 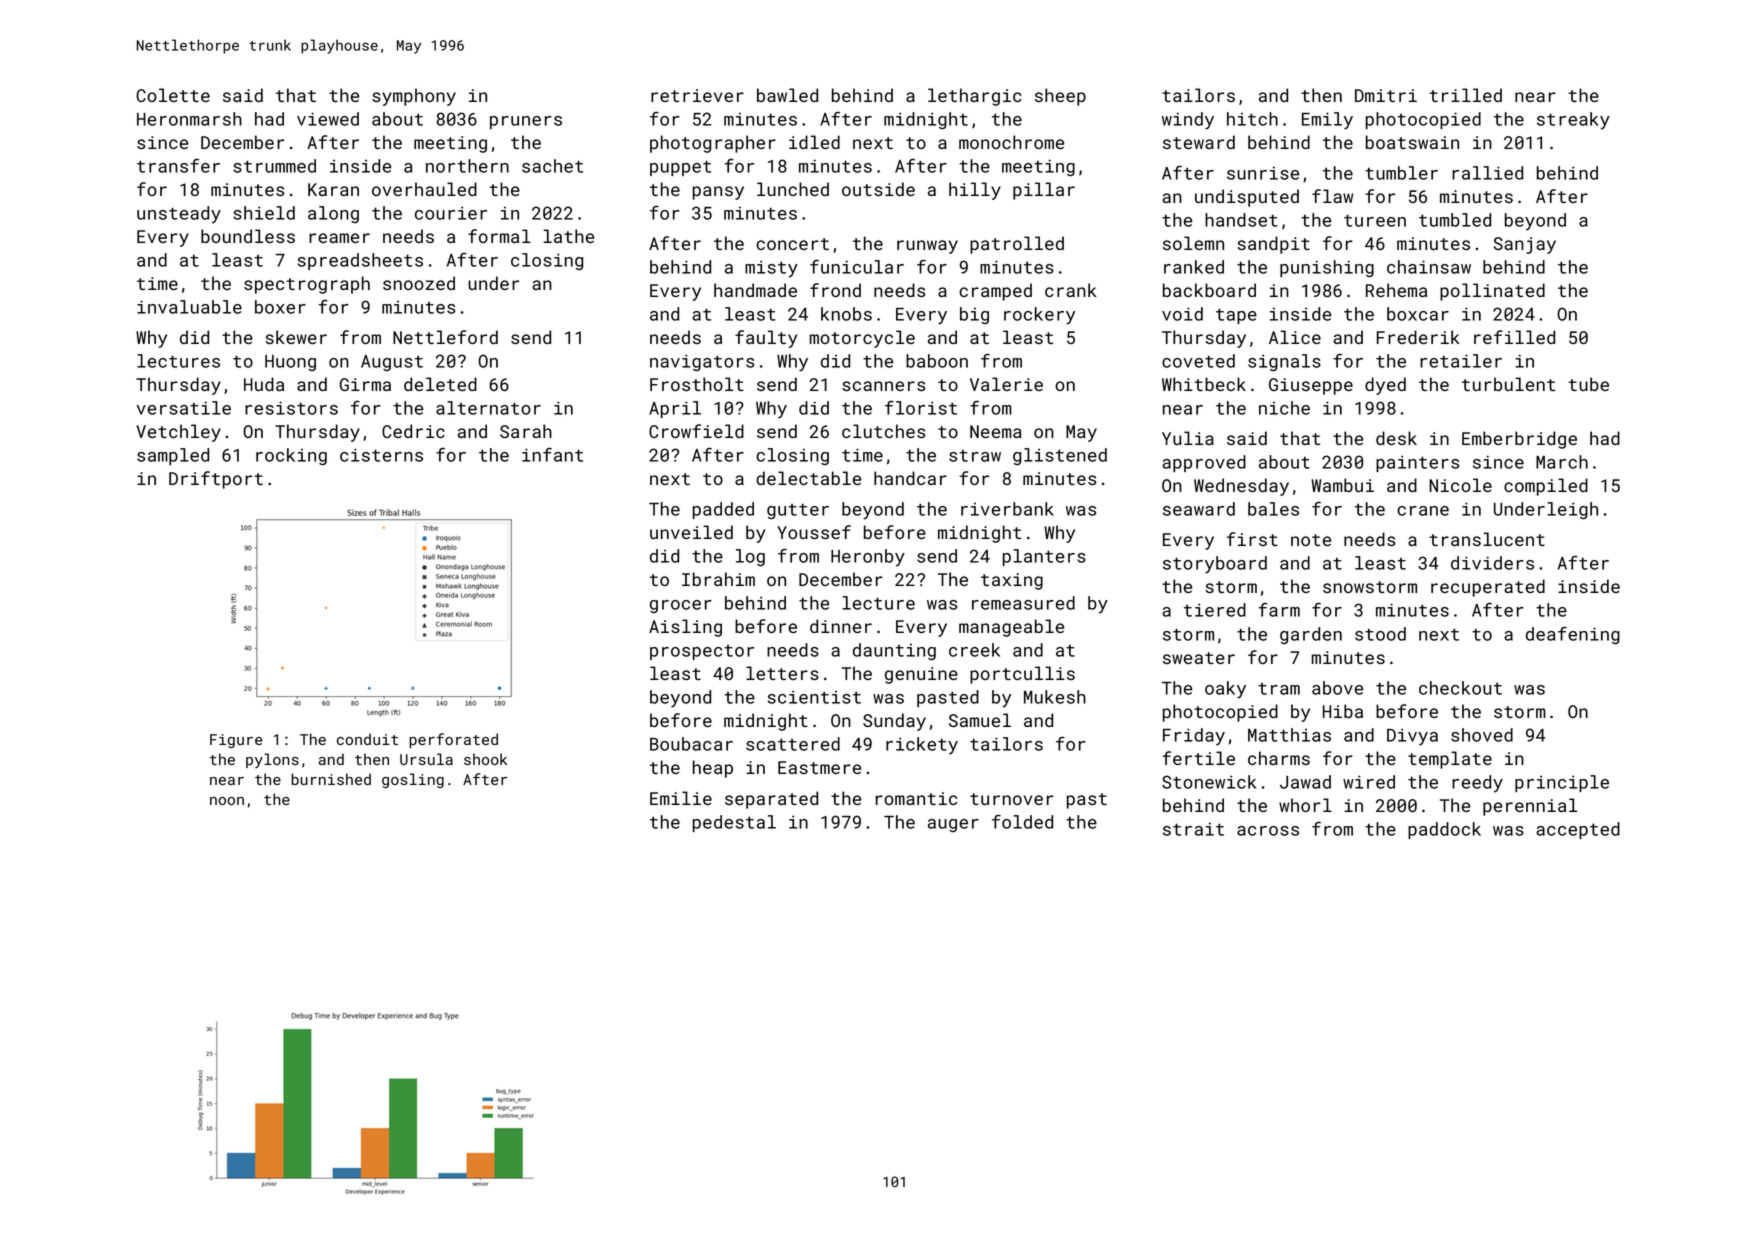 I want to click on planters, so click(x=1044, y=557).
